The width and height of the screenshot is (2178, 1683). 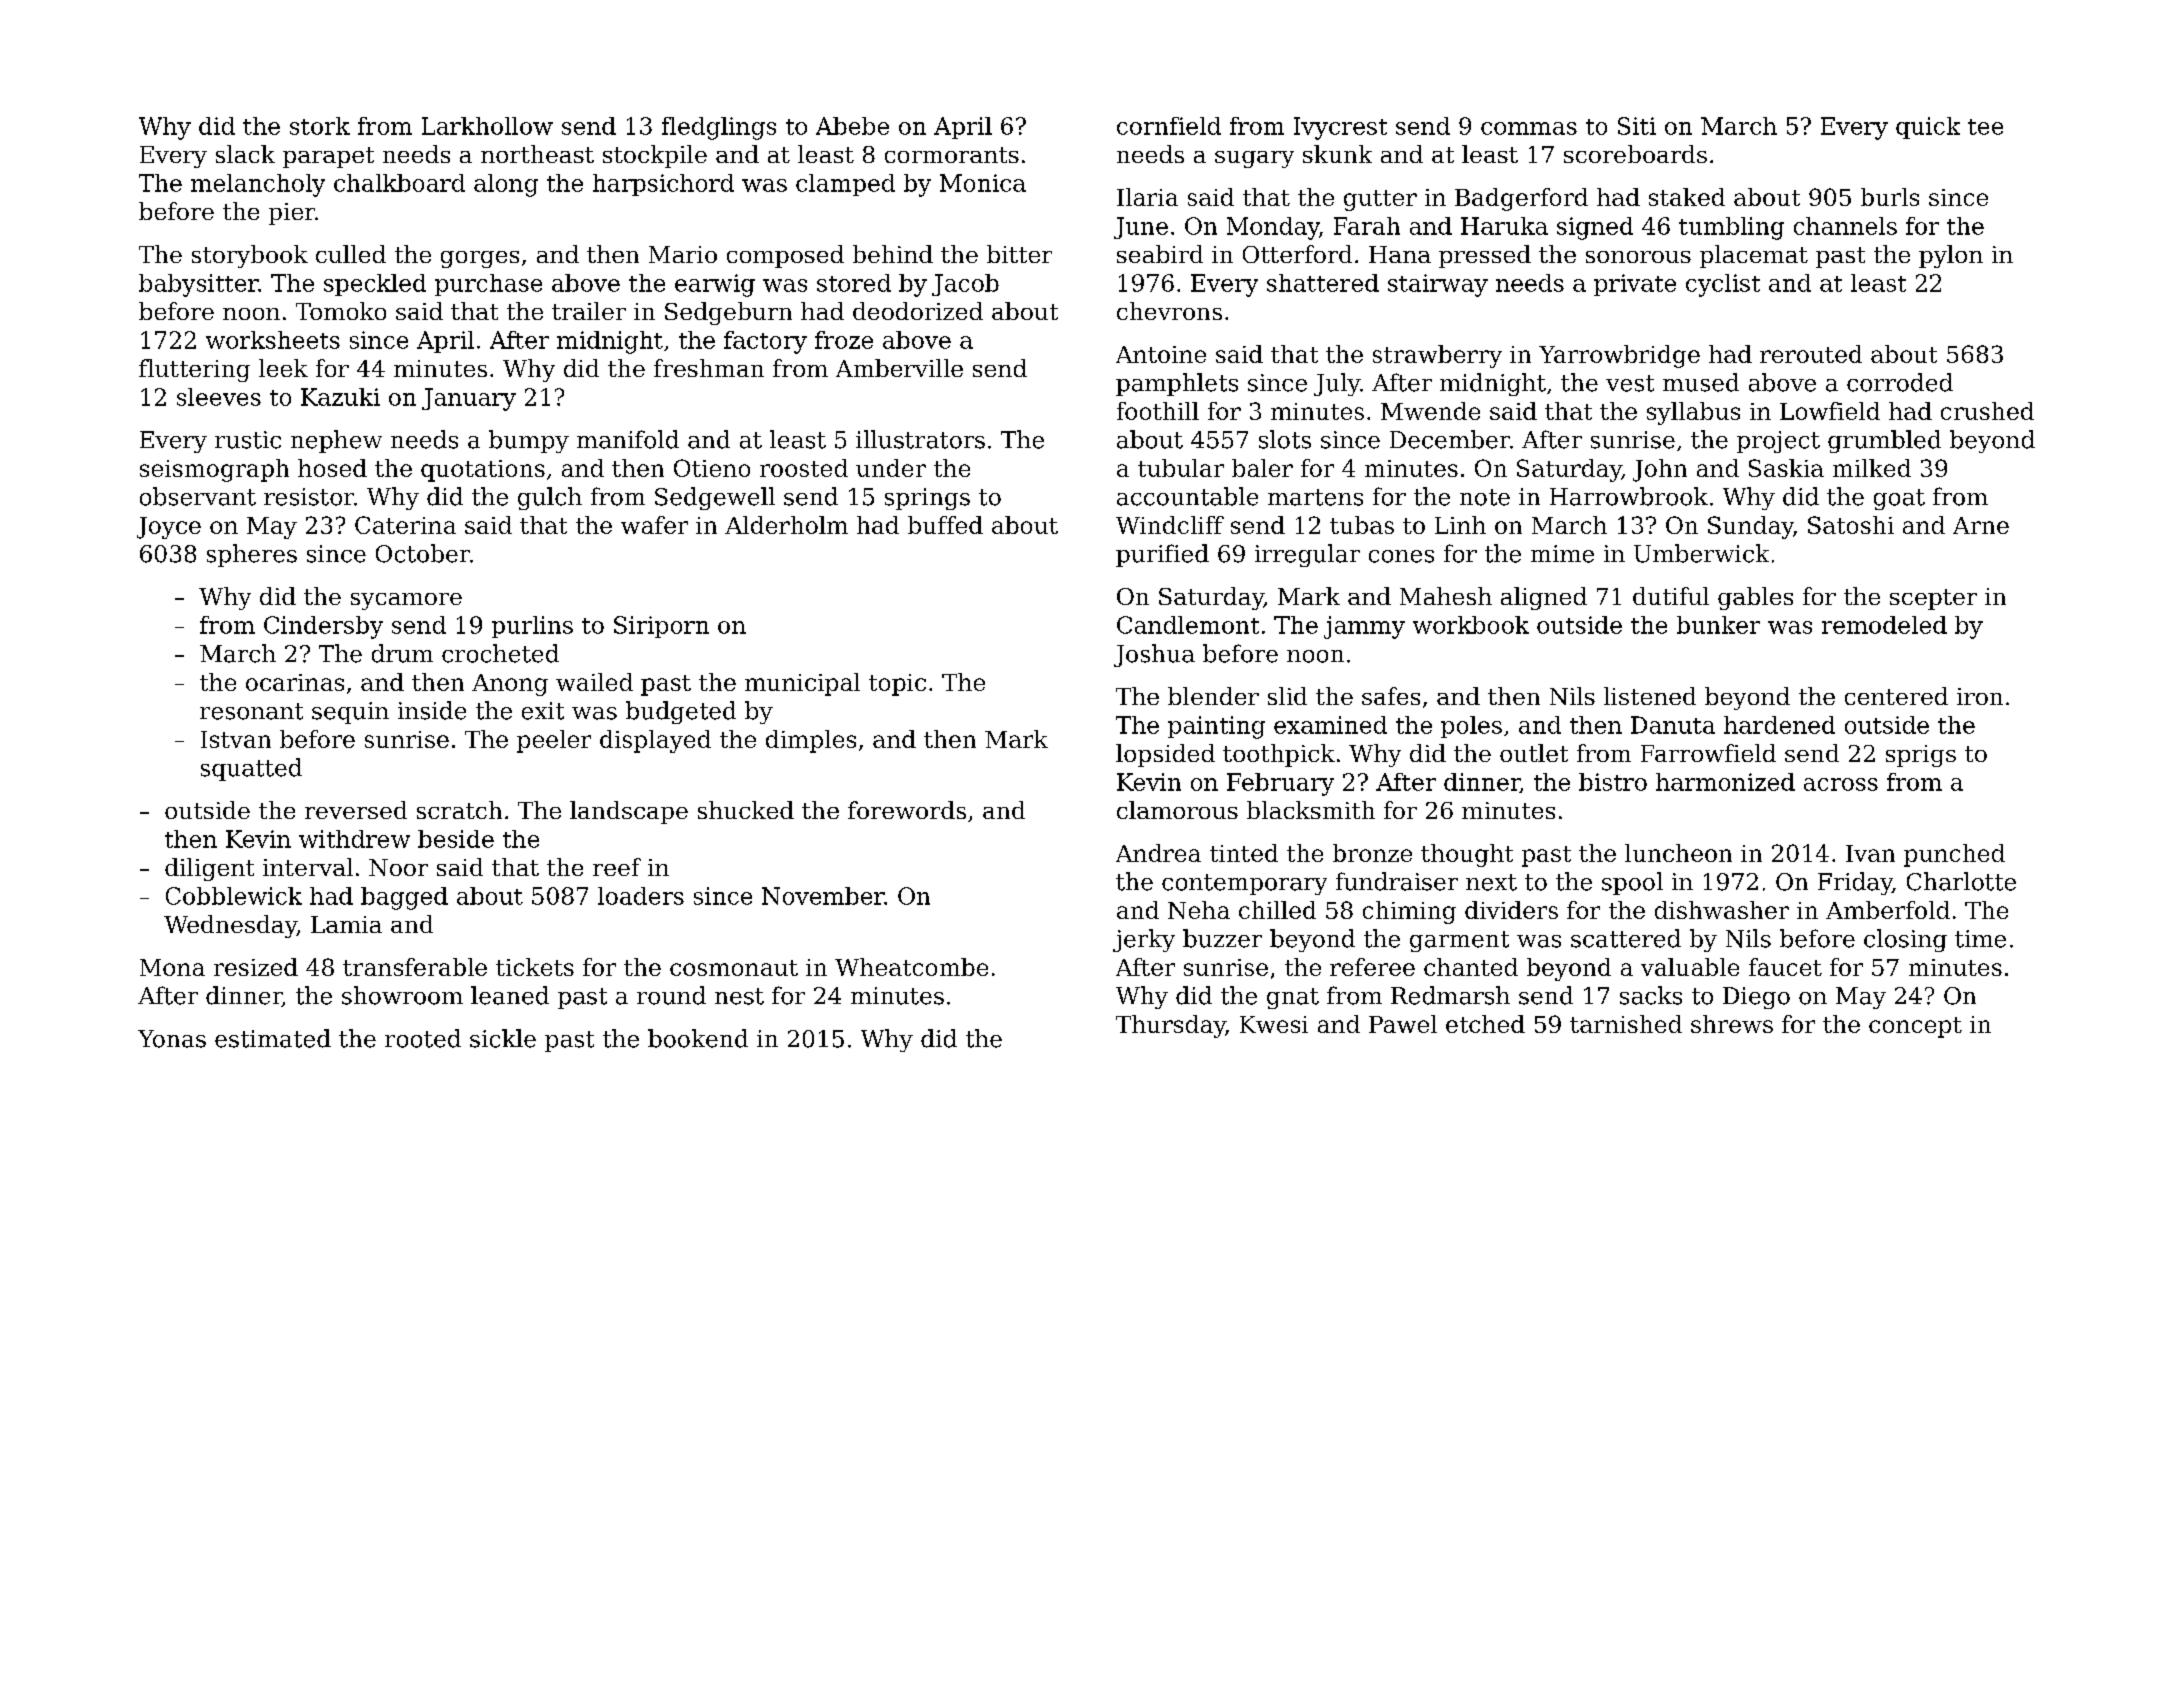 I want to click on milked, so click(x=1872, y=468).
